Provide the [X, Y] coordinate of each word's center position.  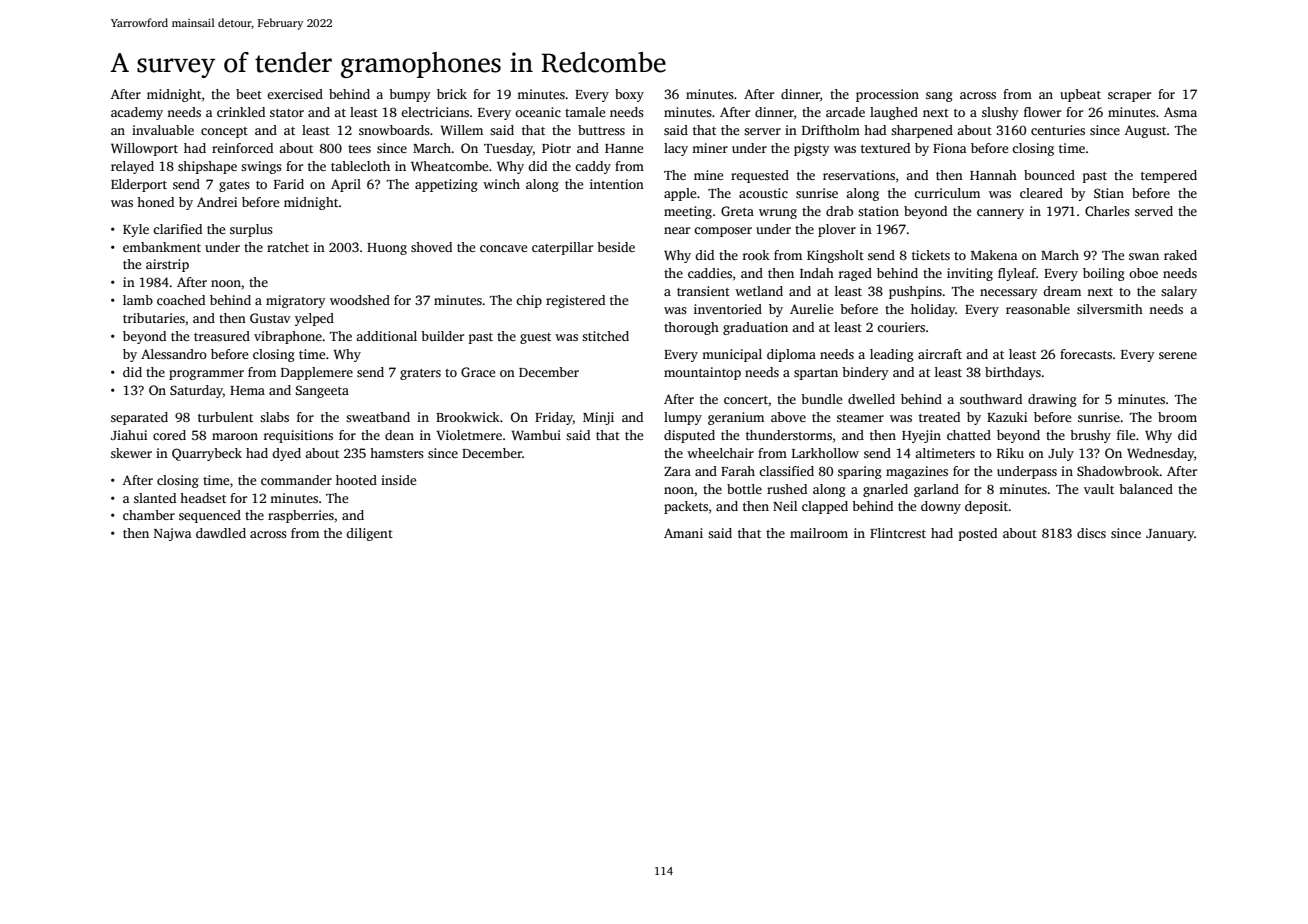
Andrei [217, 202]
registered [575, 301]
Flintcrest [898, 533]
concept [224, 132]
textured [885, 148]
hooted [356, 480]
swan [1144, 256]
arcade [845, 112]
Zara [677, 471]
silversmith [1110, 309]
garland [936, 490]
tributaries [154, 318]
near [677, 230]
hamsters [397, 453]
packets [686, 507]
